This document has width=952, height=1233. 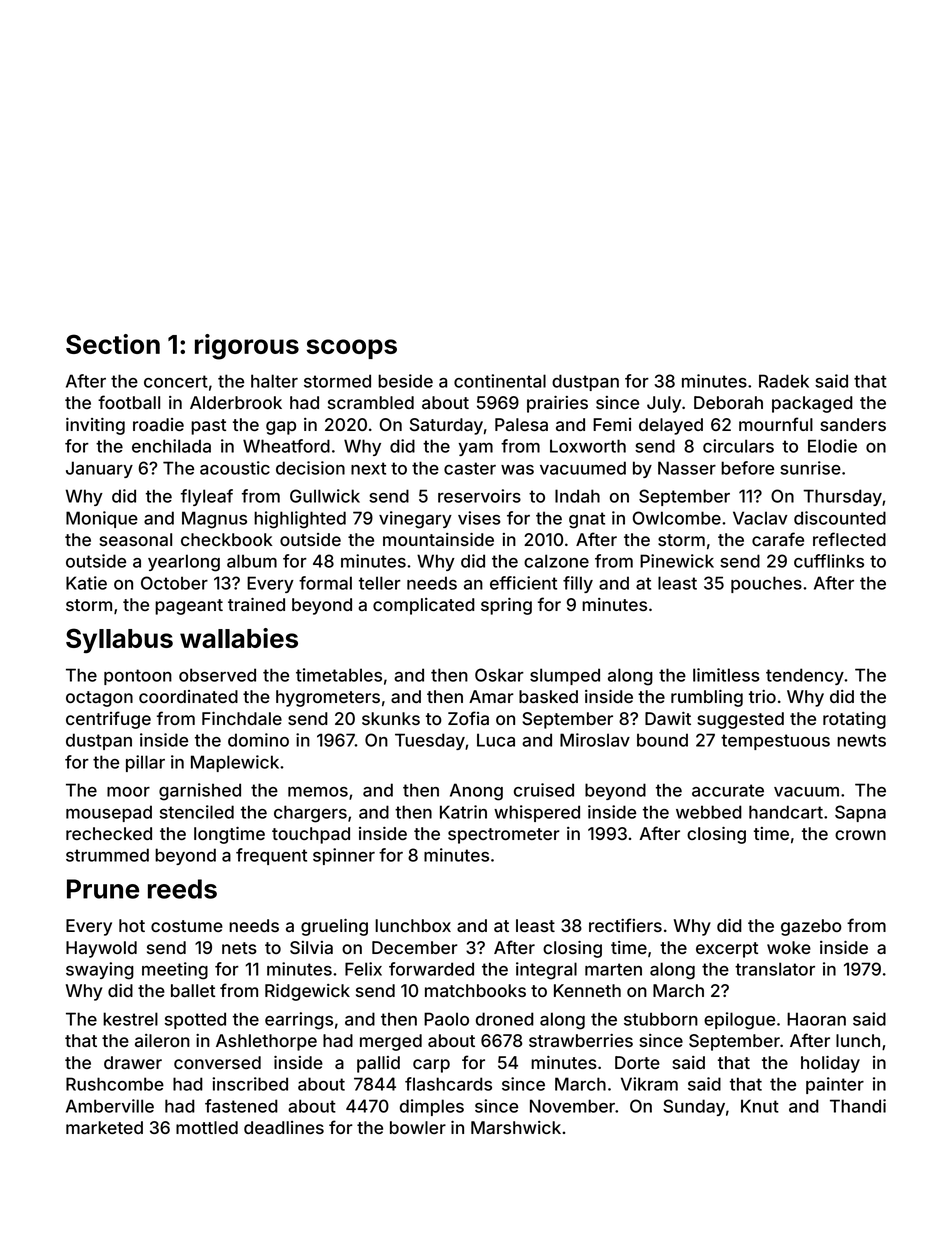 I want to click on gazebo, so click(x=811, y=927).
